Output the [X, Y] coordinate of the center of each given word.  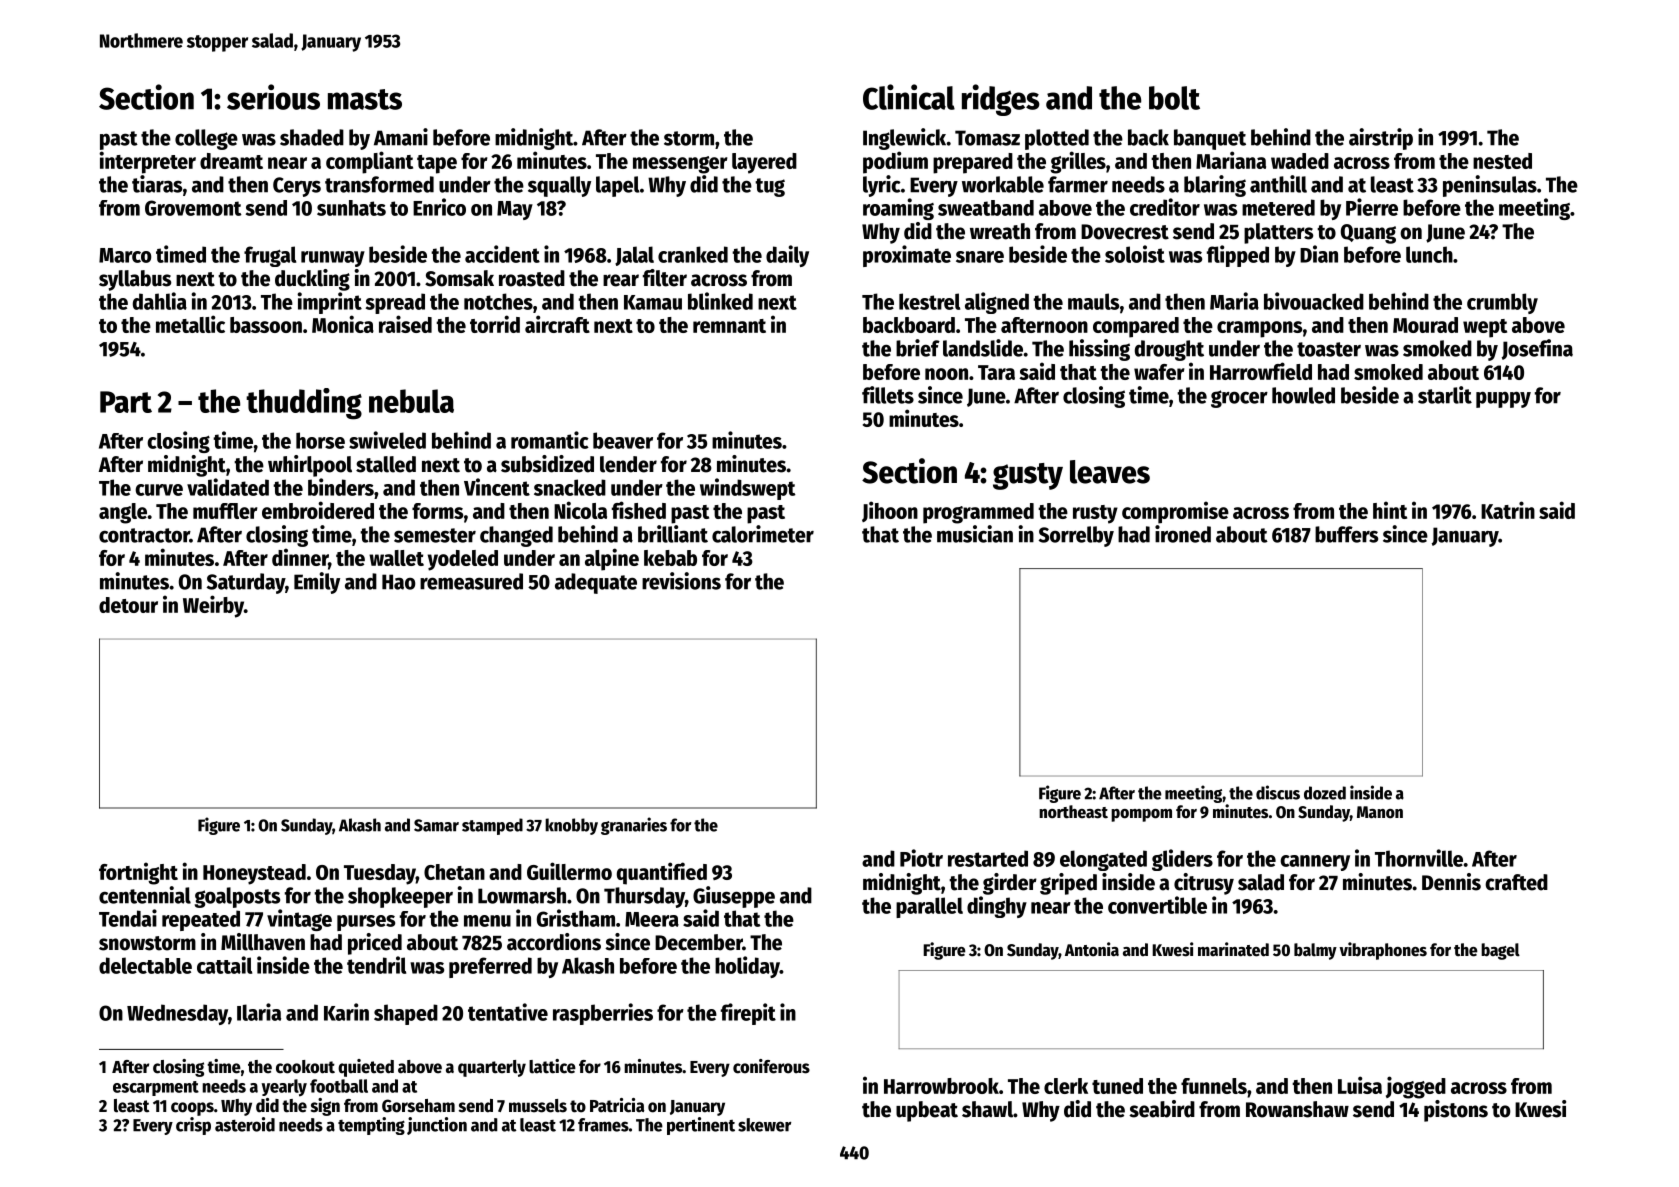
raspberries [603, 1014]
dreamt [231, 161]
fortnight [138, 873]
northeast [1073, 812]
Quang [1368, 234]
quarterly [492, 1068]
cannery [1315, 863]
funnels [1214, 1086]
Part [126, 402]
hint [1390, 510]
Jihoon [890, 511]
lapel [618, 186]
